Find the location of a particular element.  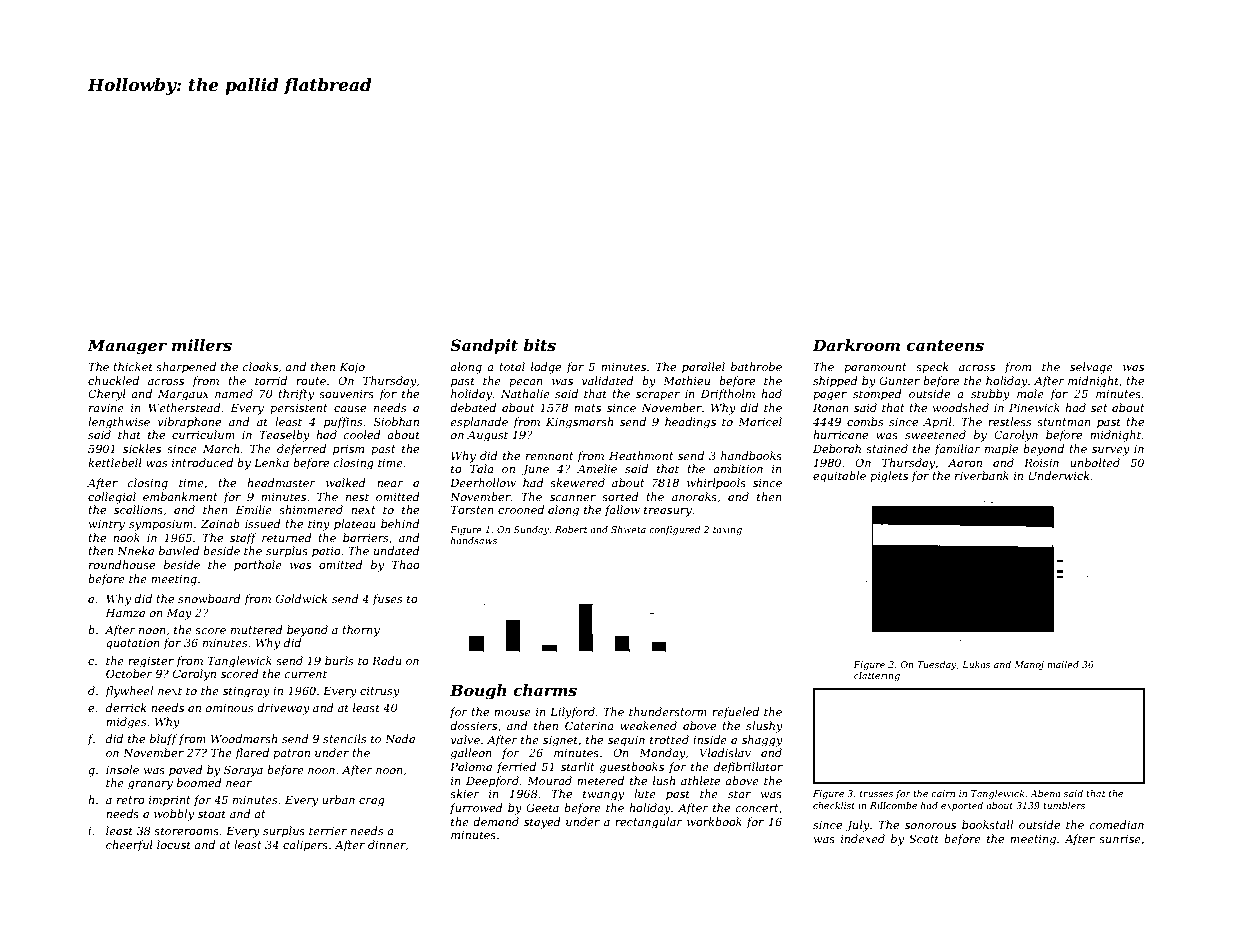

Manoj is located at coordinates (1029, 665).
